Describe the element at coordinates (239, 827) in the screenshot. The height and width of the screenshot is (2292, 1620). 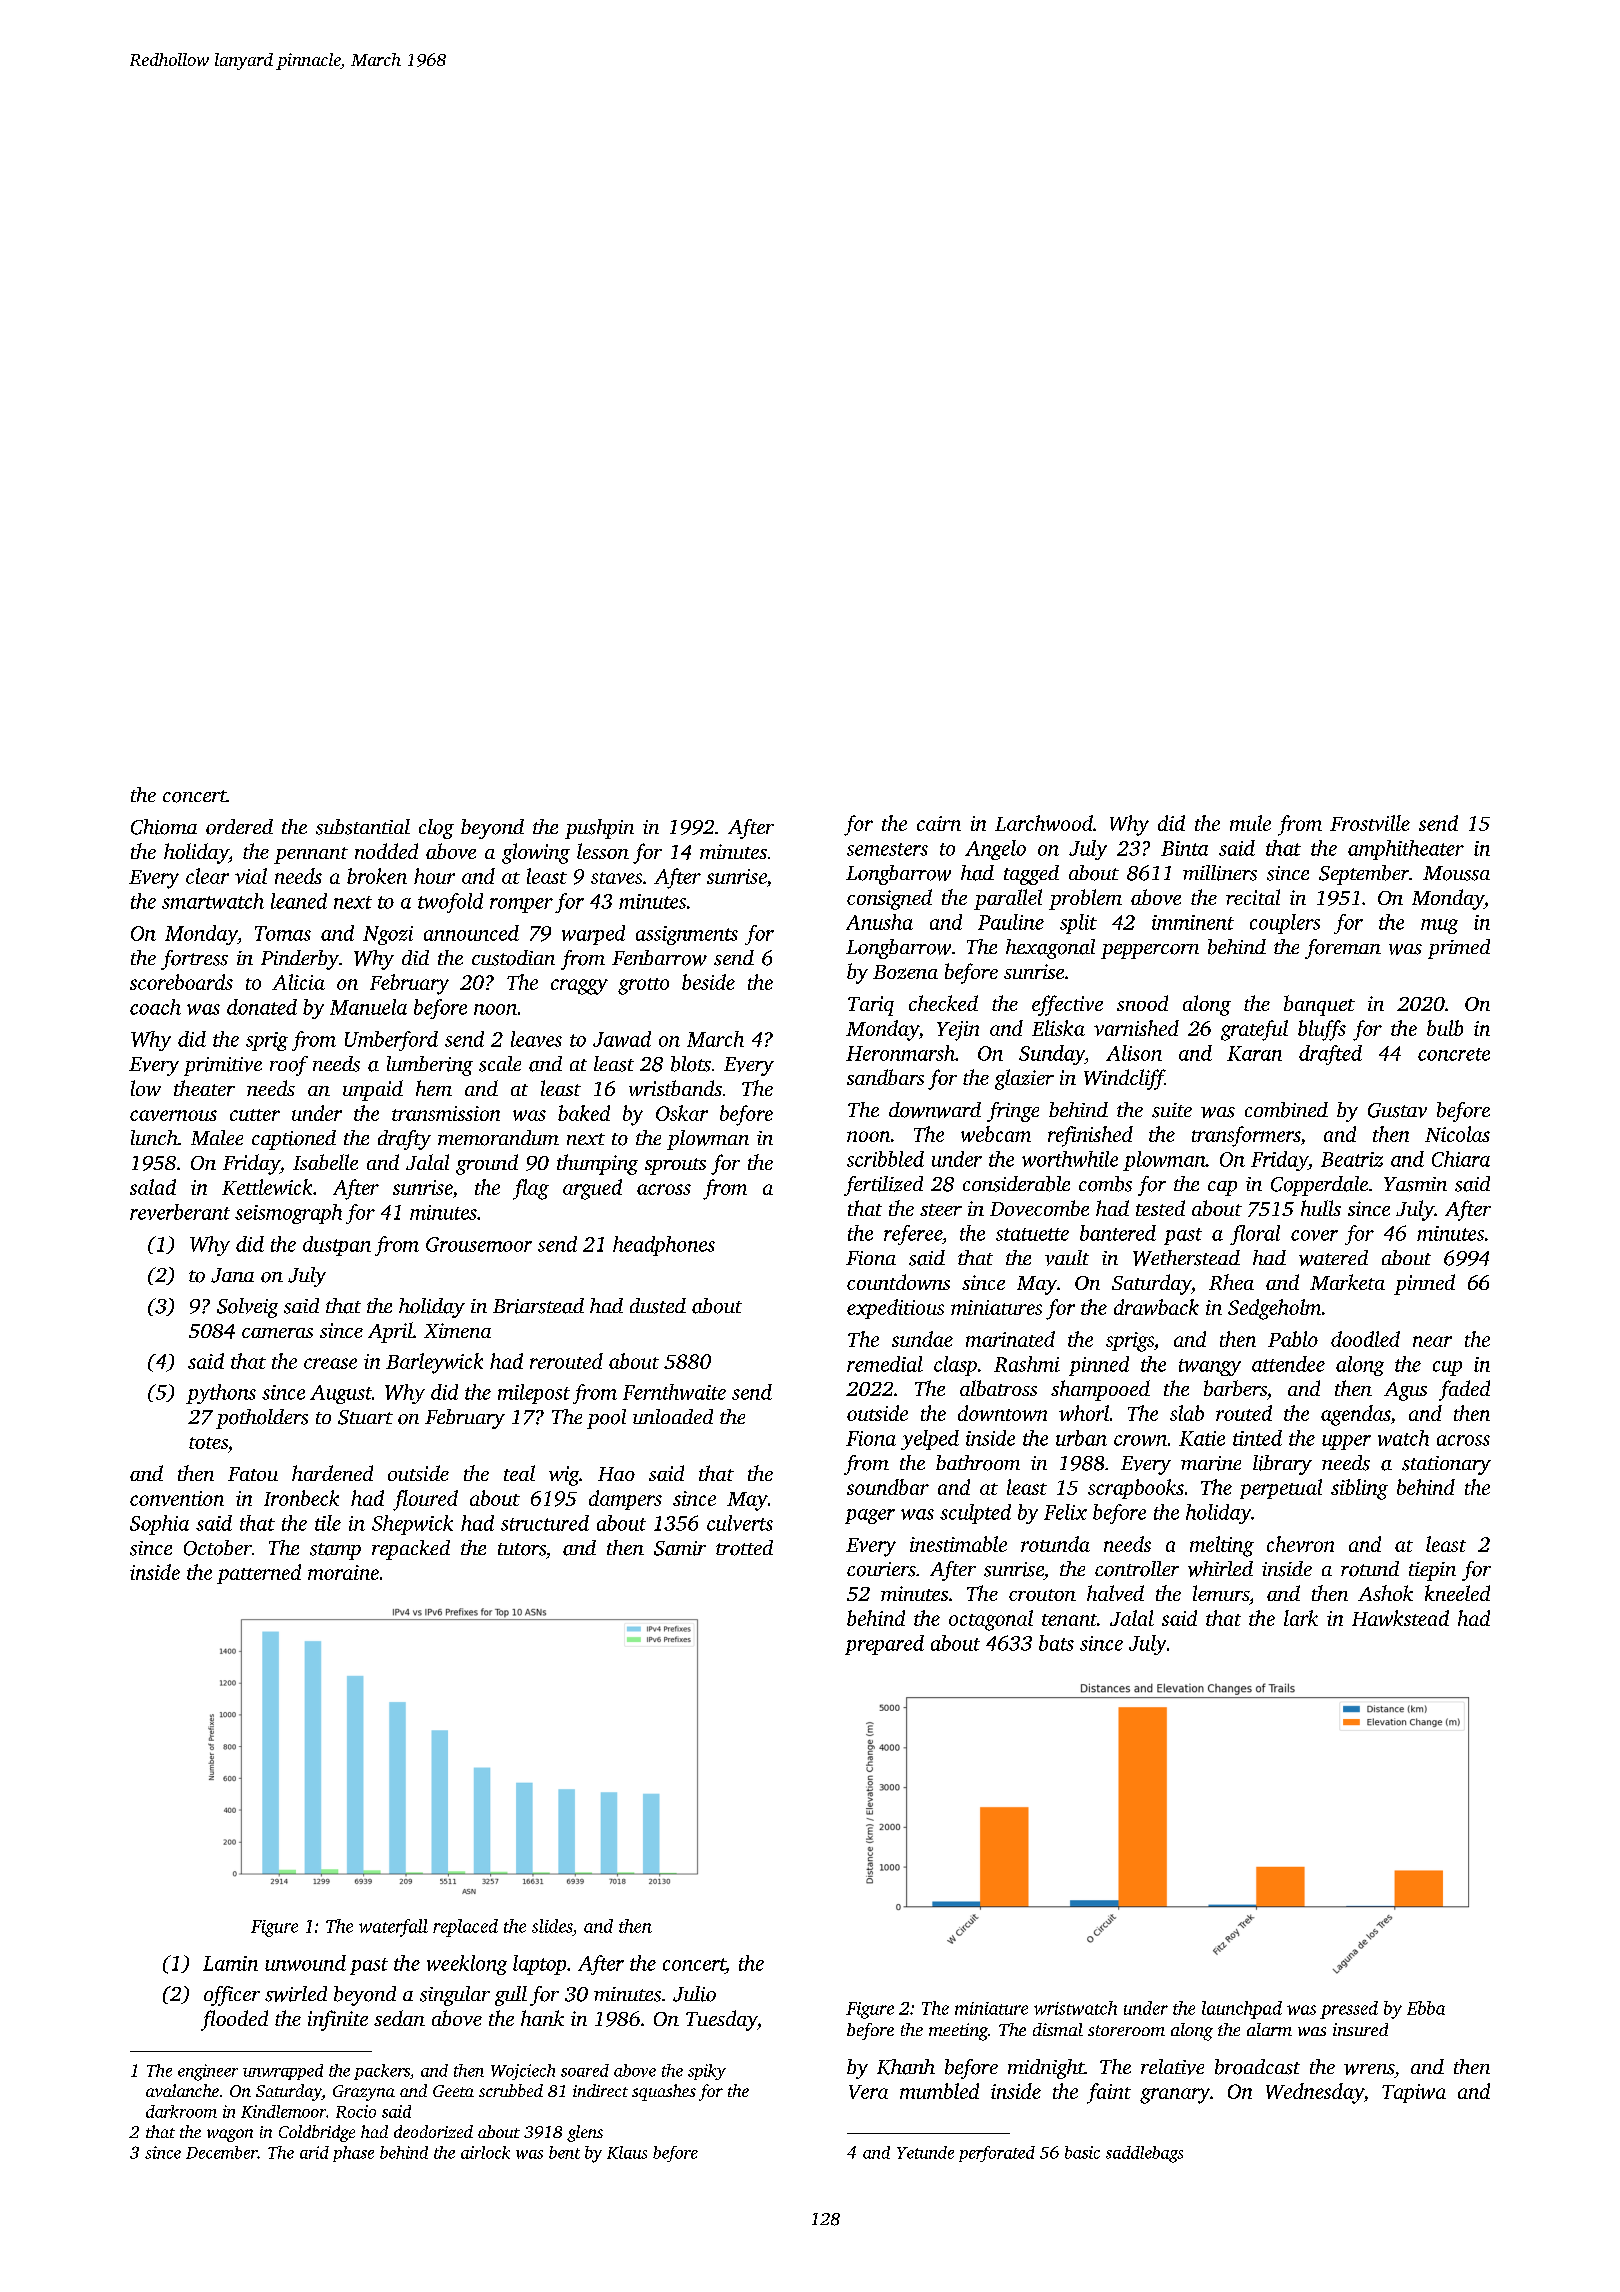
I see `ordered` at that location.
